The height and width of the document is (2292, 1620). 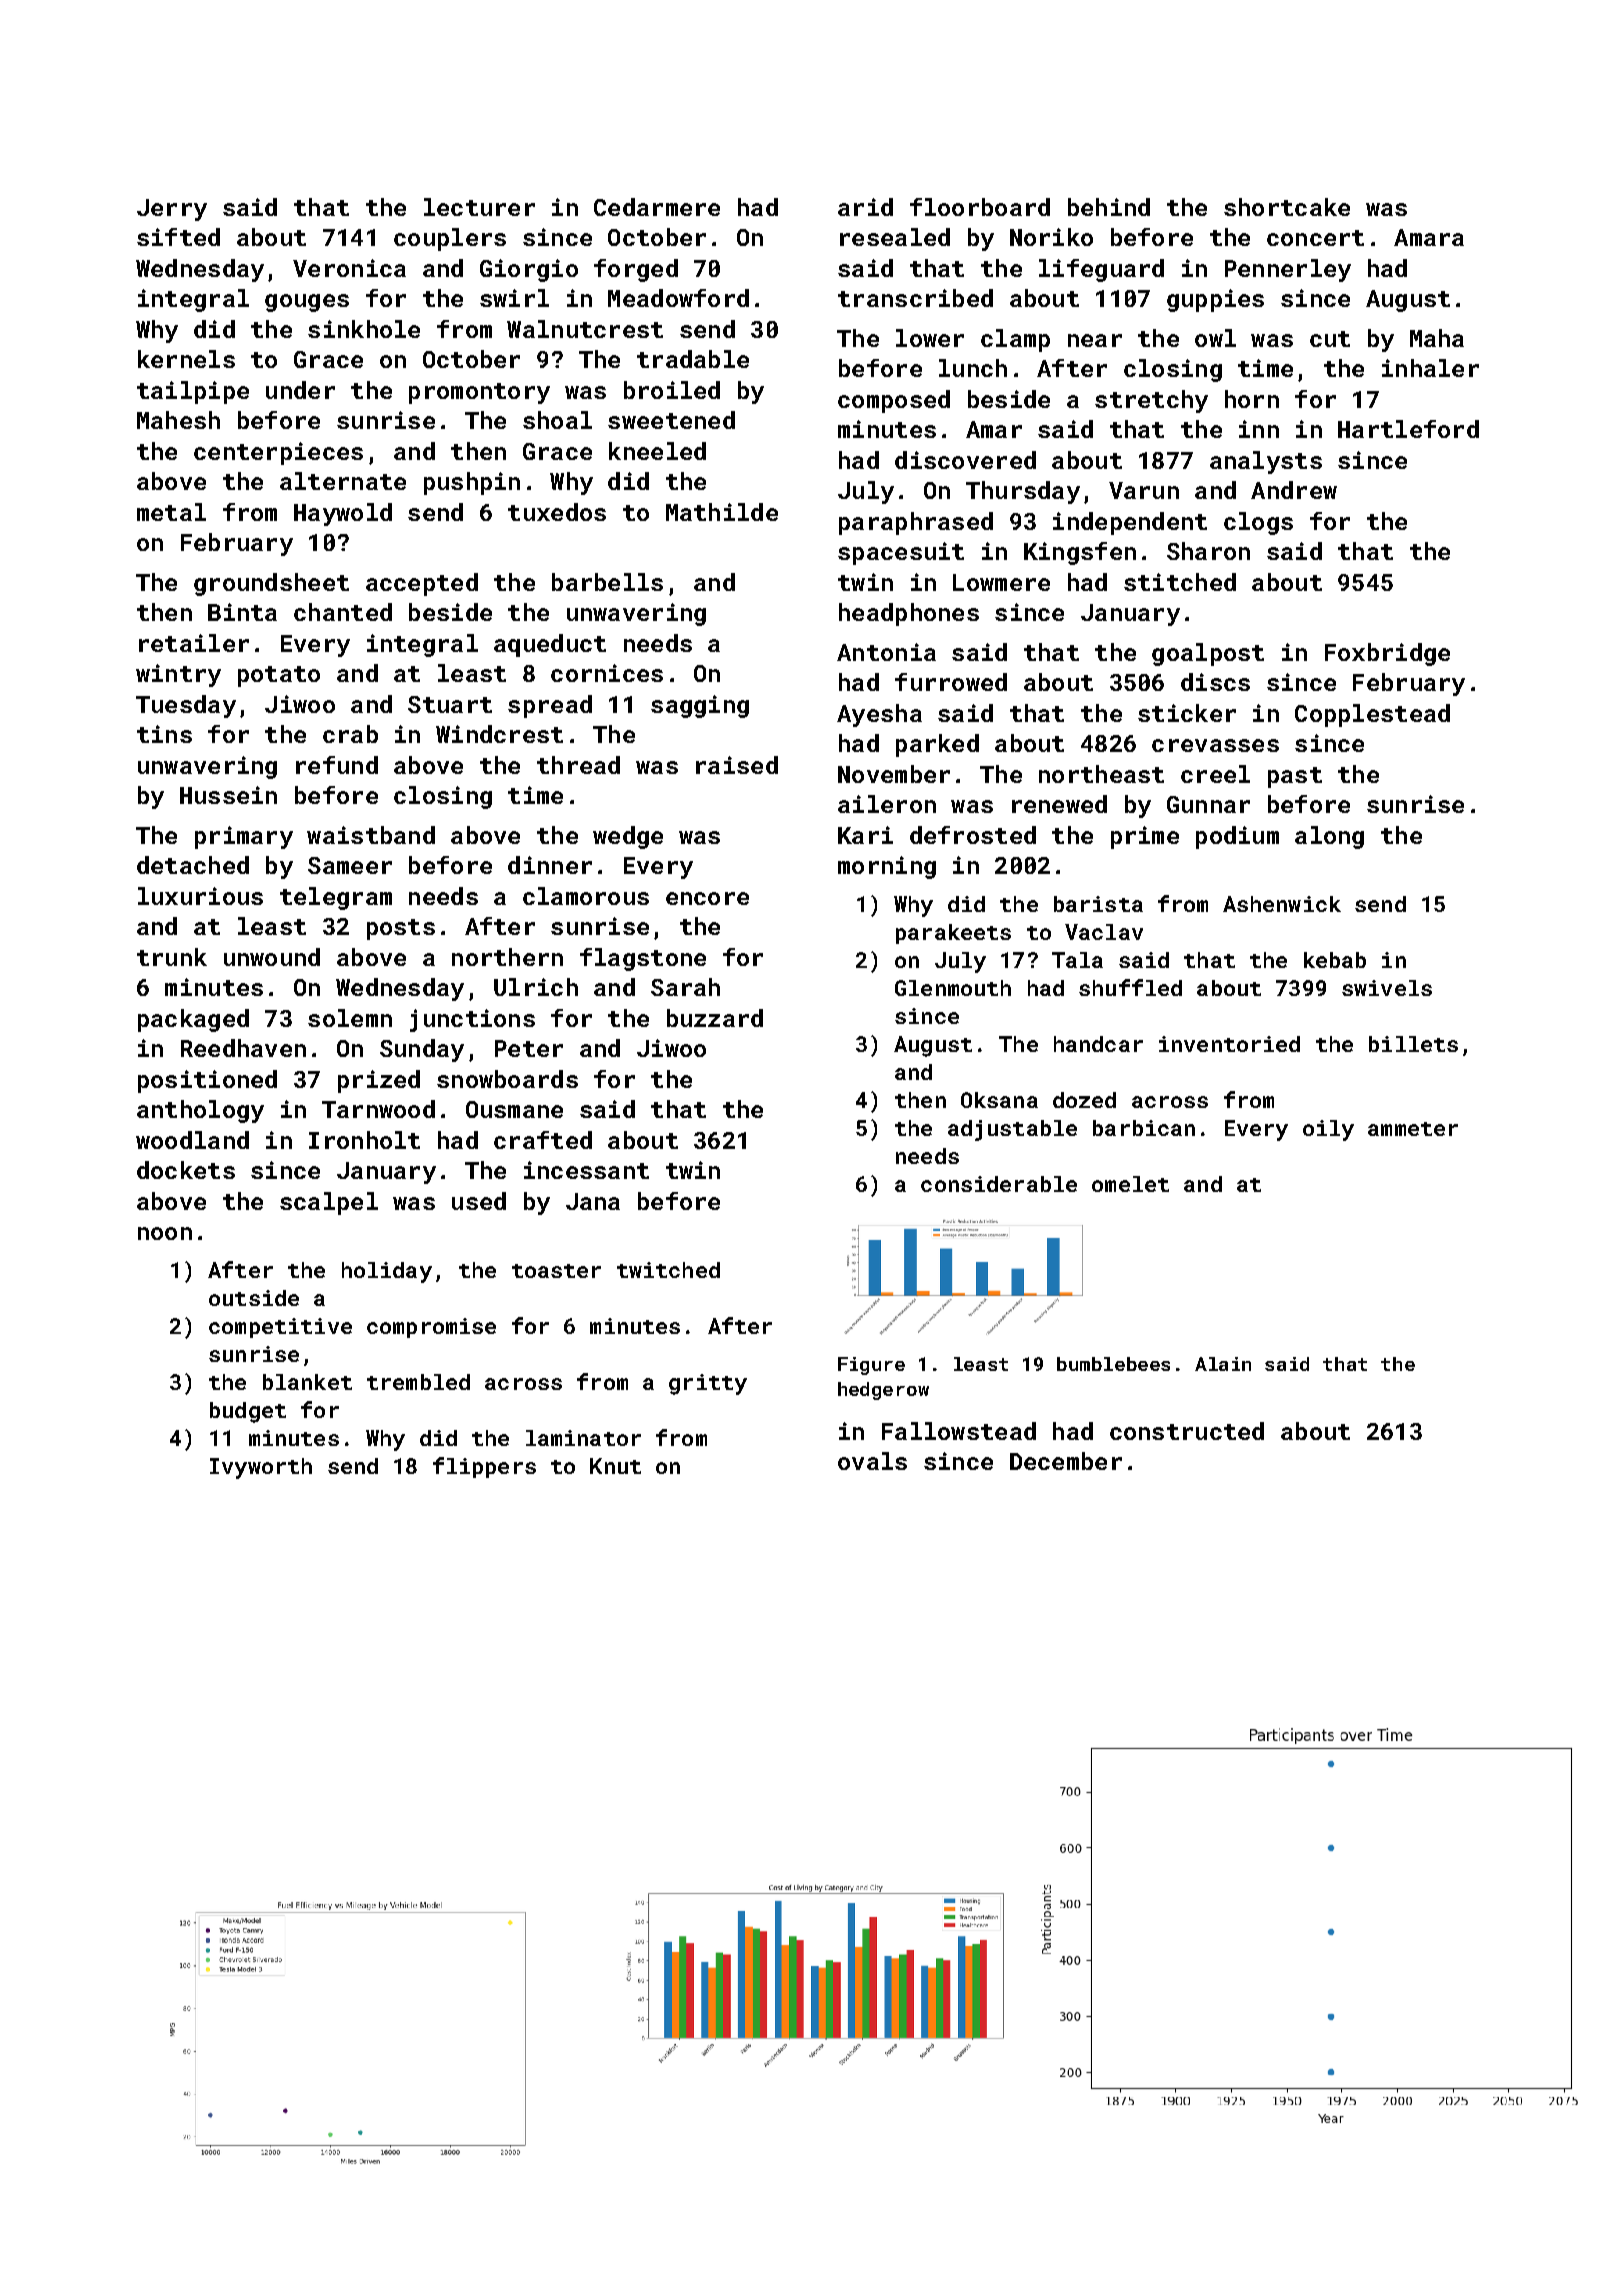 I want to click on Maha, so click(x=1437, y=338).
